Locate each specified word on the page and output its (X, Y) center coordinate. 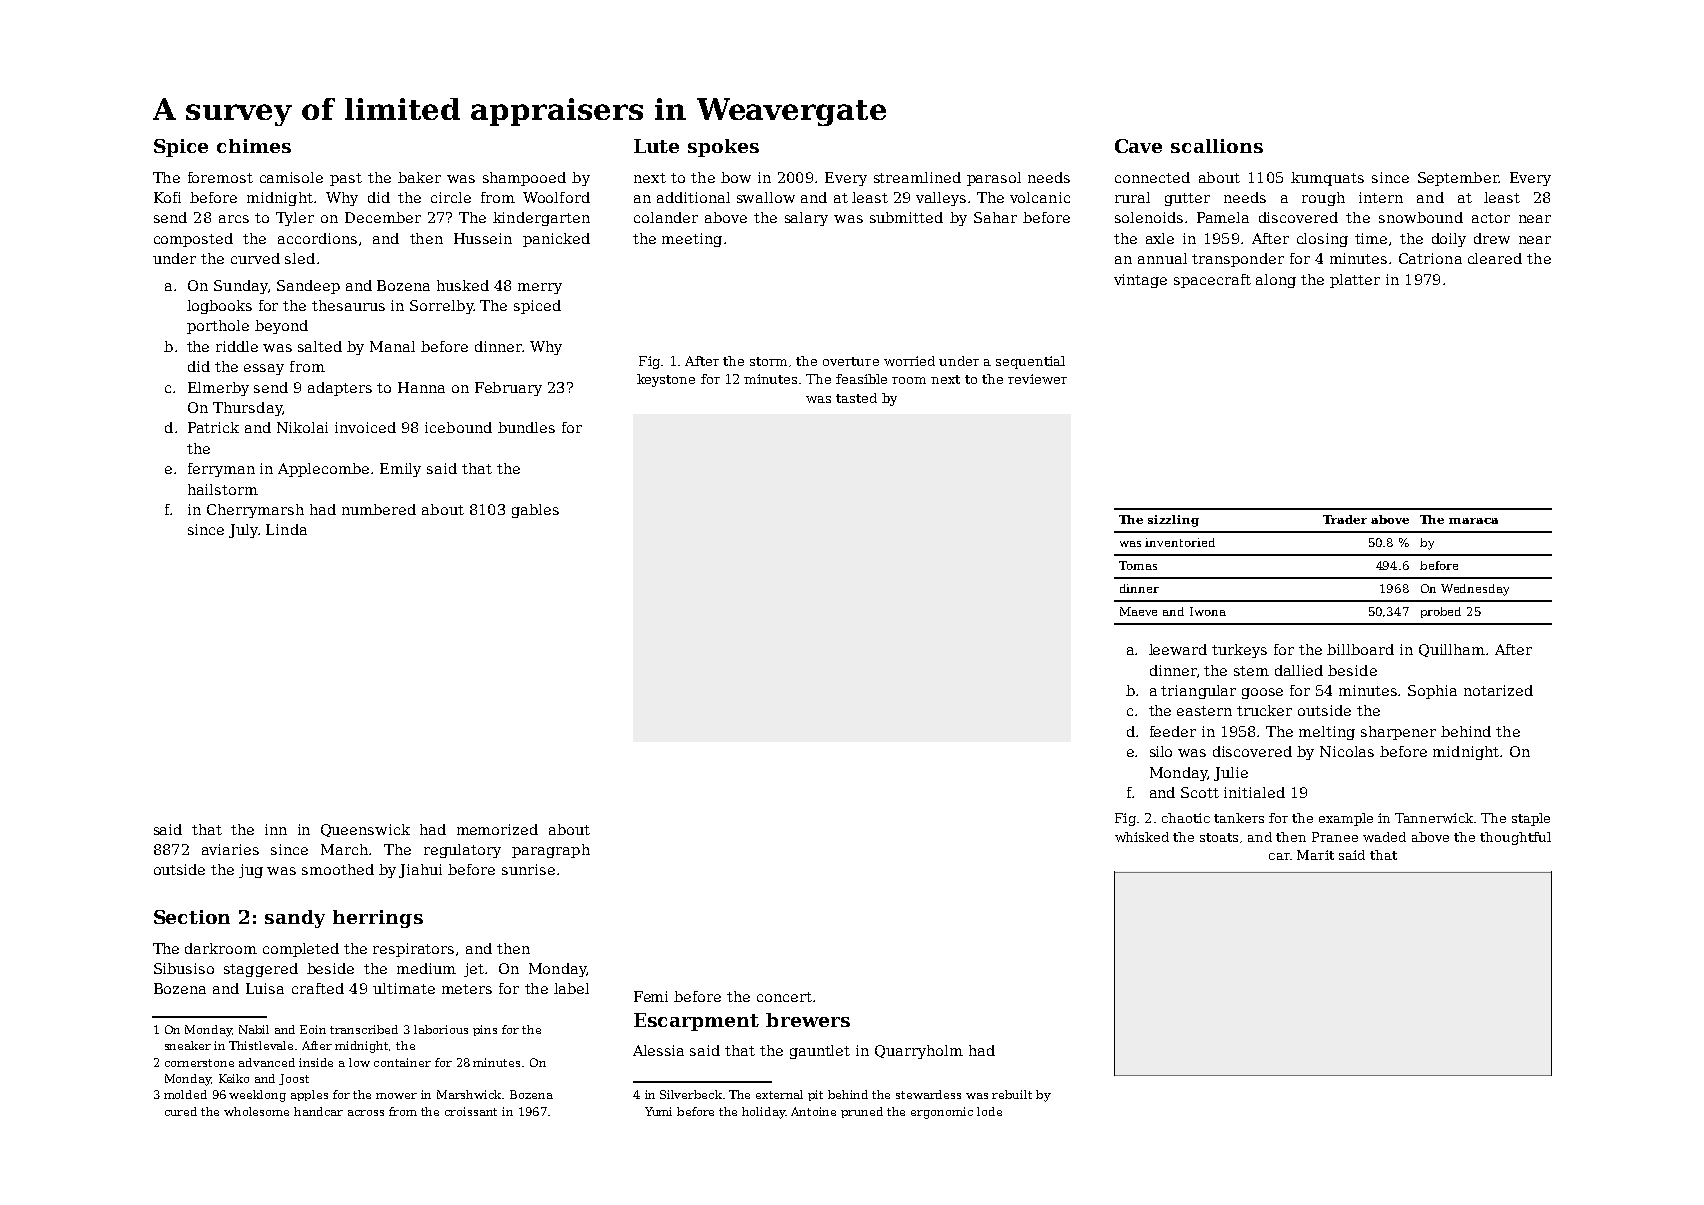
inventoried (1180, 542)
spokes (723, 148)
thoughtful (1515, 838)
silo (1161, 751)
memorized (497, 829)
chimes (254, 146)
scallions (1217, 146)
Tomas (1138, 565)
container (402, 1062)
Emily (400, 470)
